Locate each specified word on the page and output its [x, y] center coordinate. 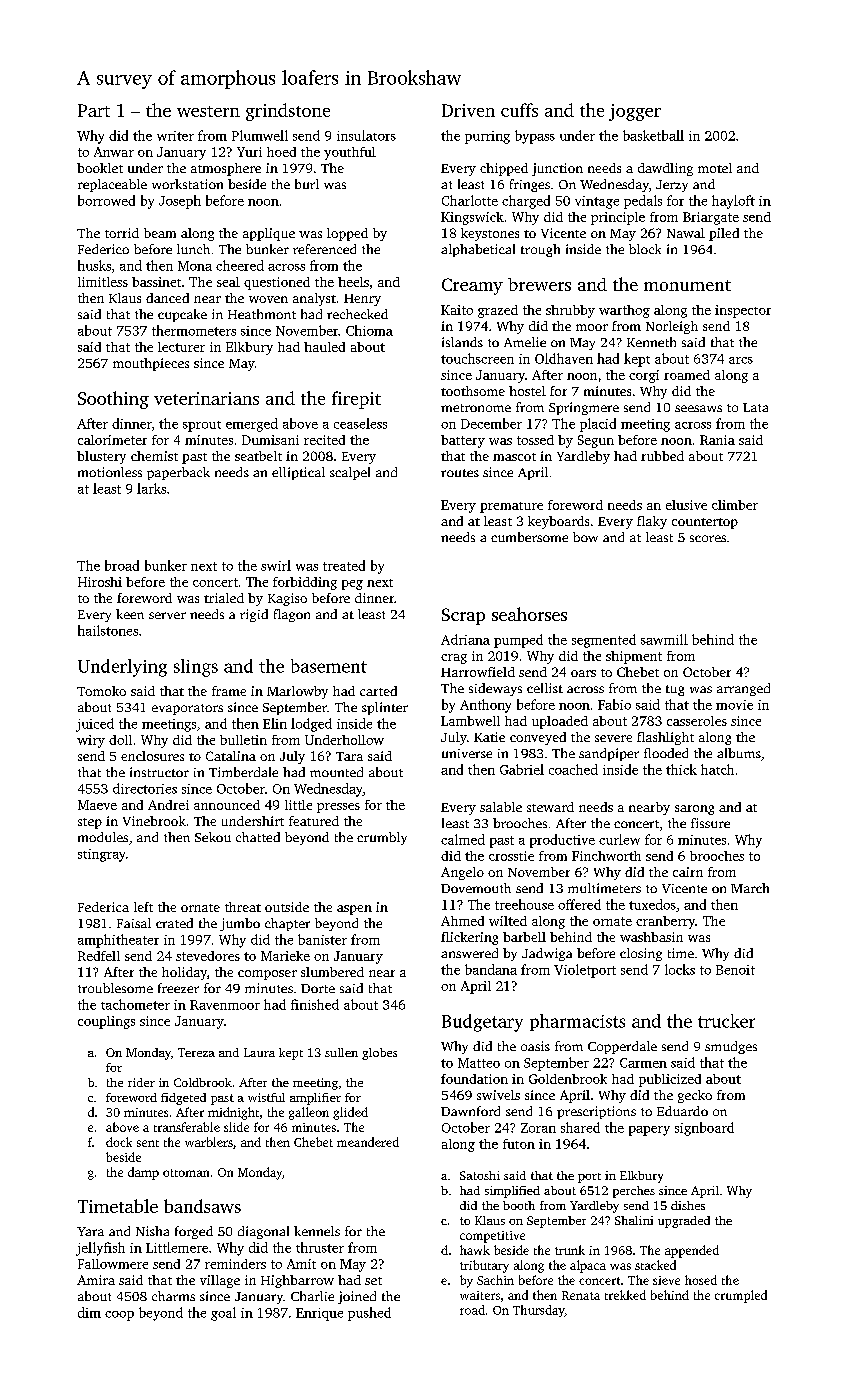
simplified [512, 1192]
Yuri [249, 152]
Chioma [369, 330]
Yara [90, 1231]
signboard [704, 1129]
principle [618, 218]
